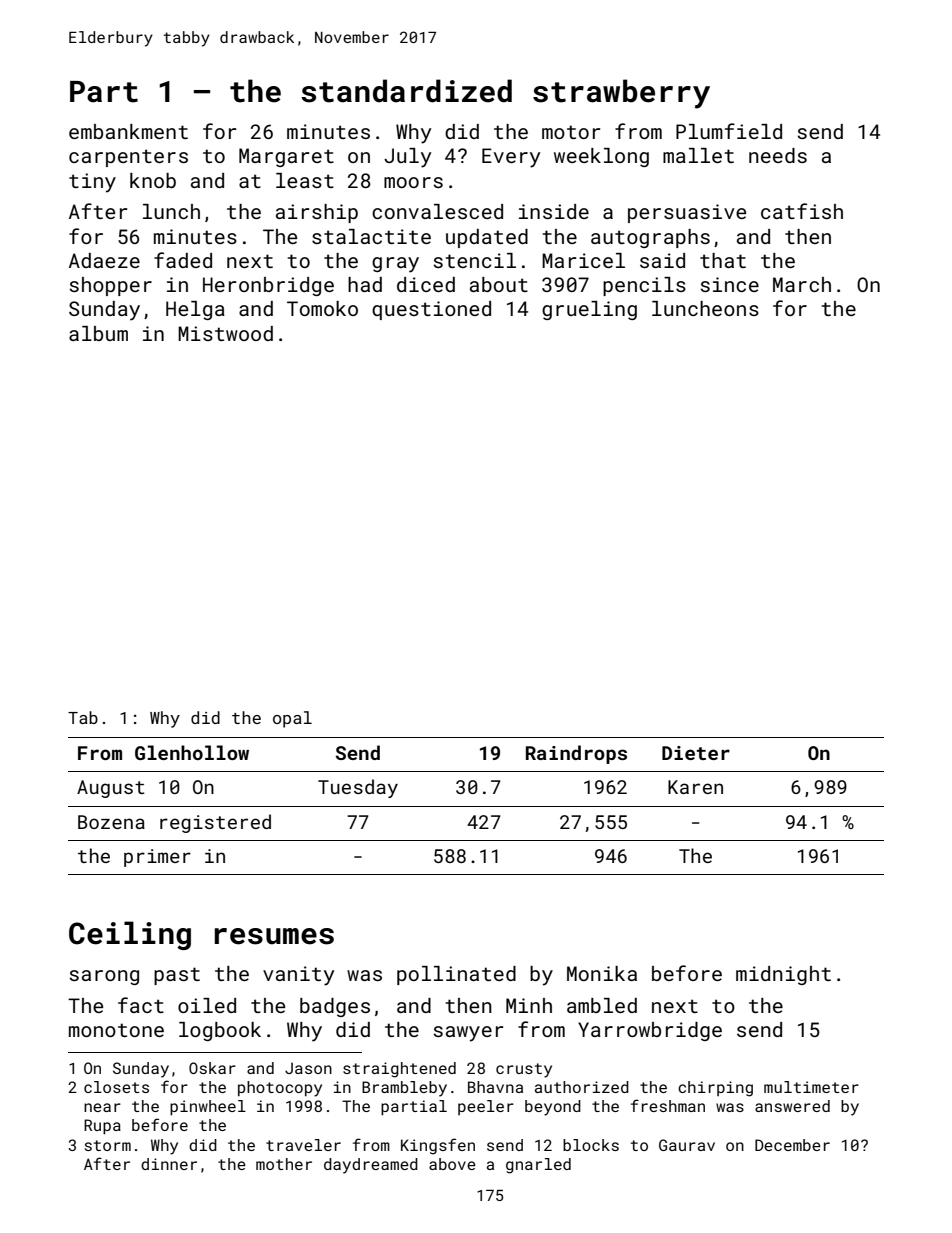 This screenshot has width=952, height=1233. What do you see at coordinates (783, 975) in the screenshot?
I see `midnight` at bounding box center [783, 975].
